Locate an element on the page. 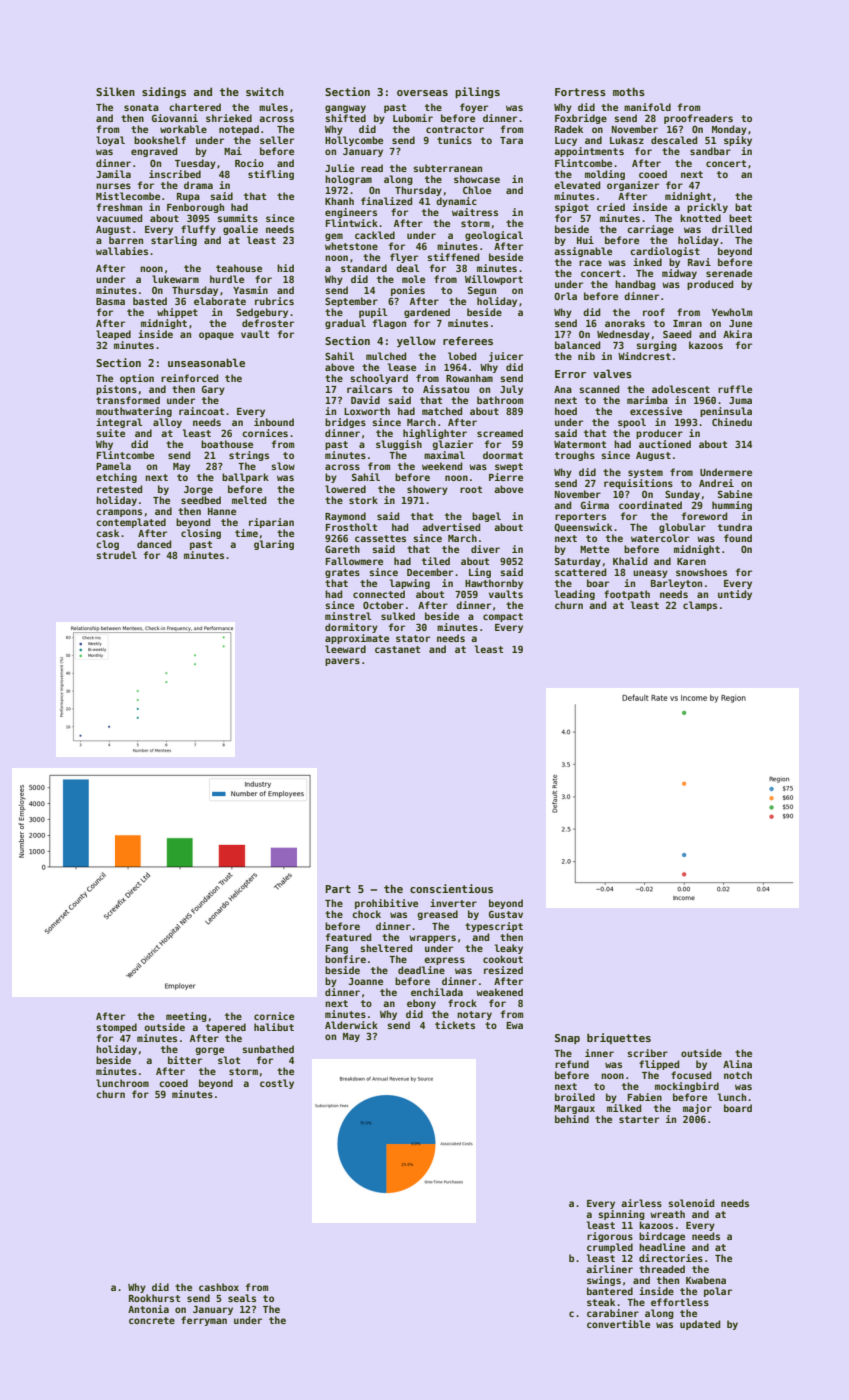 This document has height=1400, width=849. compact is located at coordinates (503, 617).
